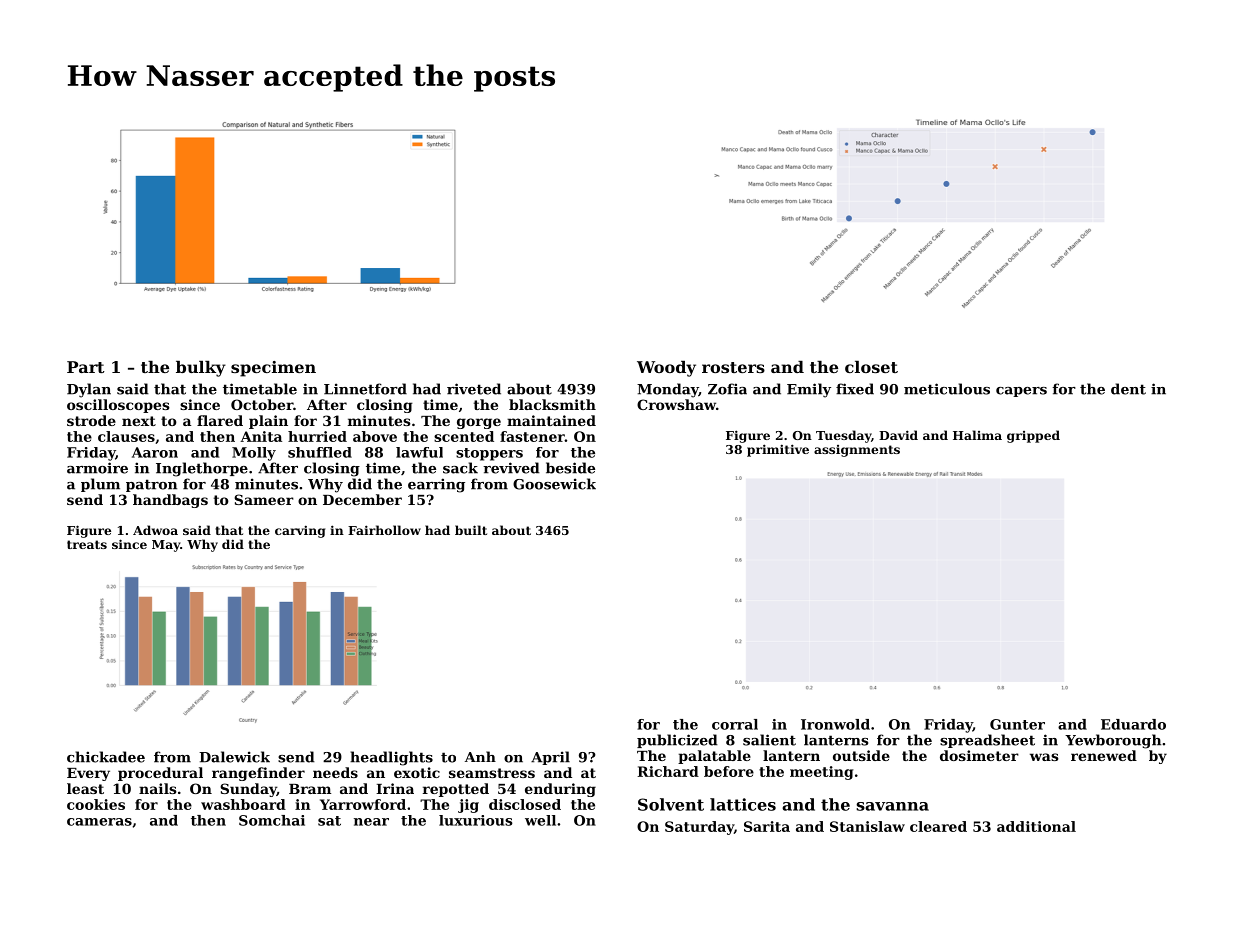 The height and width of the screenshot is (952, 1233). What do you see at coordinates (234, 757) in the screenshot?
I see `Dalewick` at bounding box center [234, 757].
